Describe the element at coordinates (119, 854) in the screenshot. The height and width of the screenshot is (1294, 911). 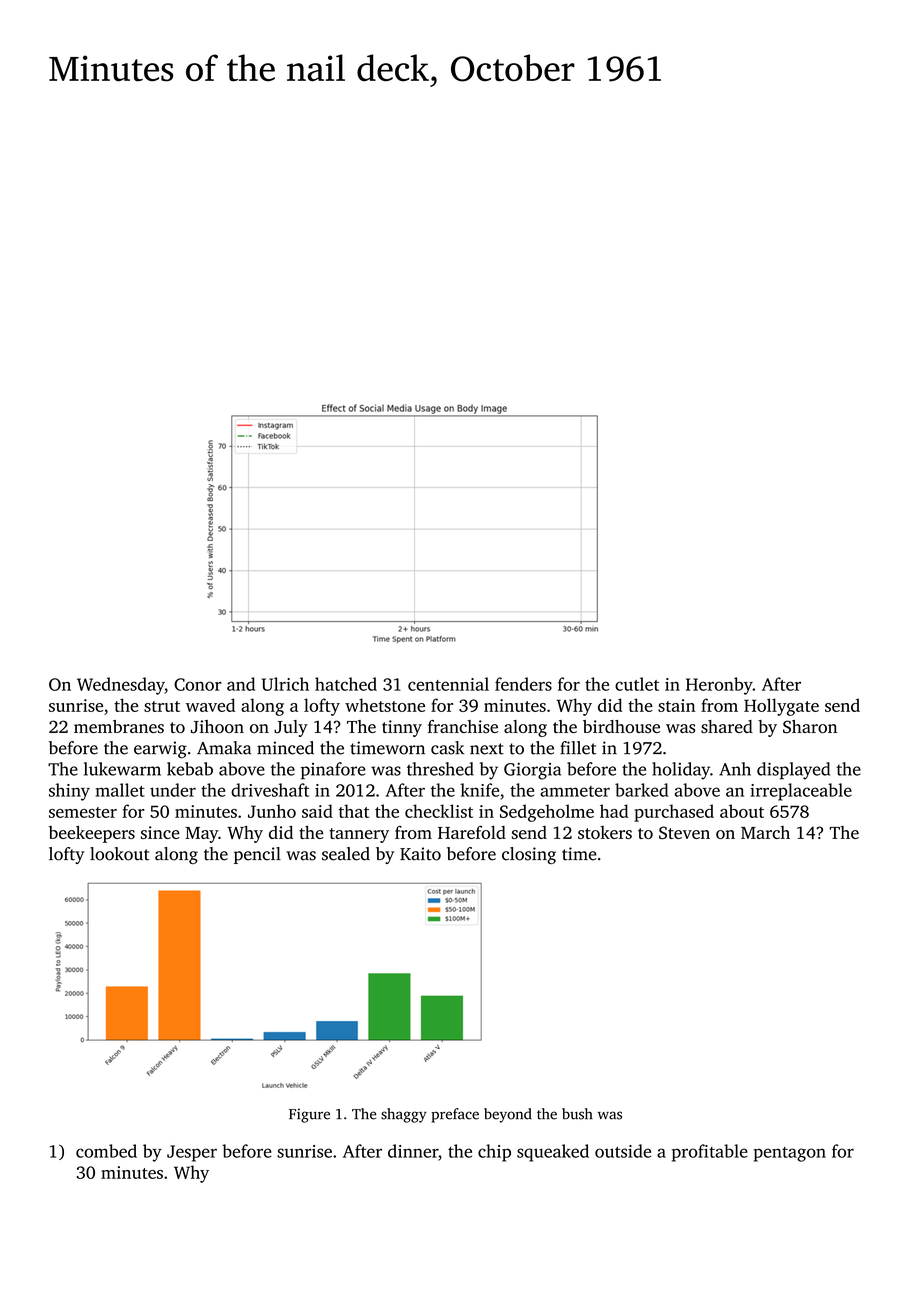
I see `lookout` at that location.
